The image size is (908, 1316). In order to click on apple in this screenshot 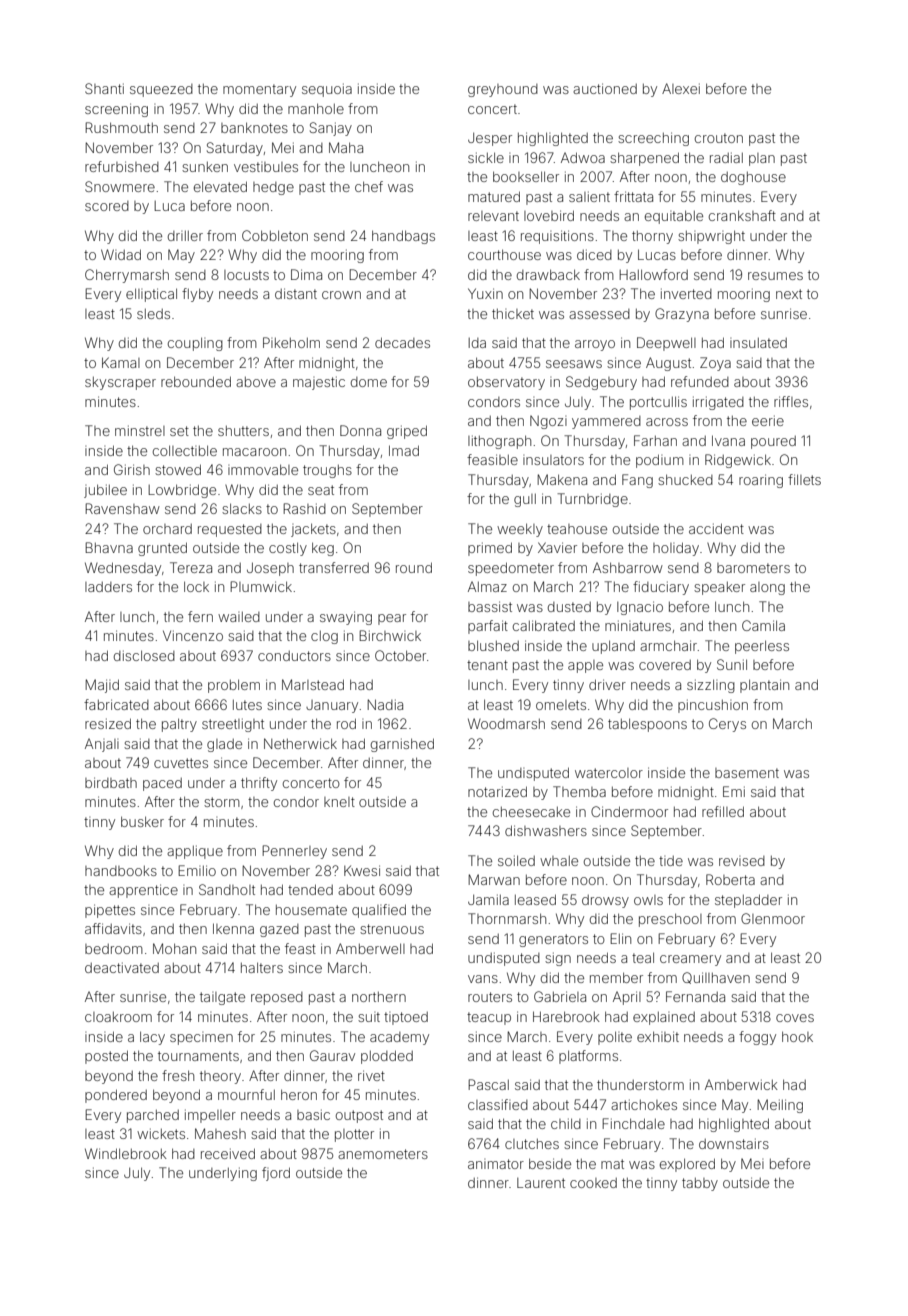, I will do `click(585, 666)`.
